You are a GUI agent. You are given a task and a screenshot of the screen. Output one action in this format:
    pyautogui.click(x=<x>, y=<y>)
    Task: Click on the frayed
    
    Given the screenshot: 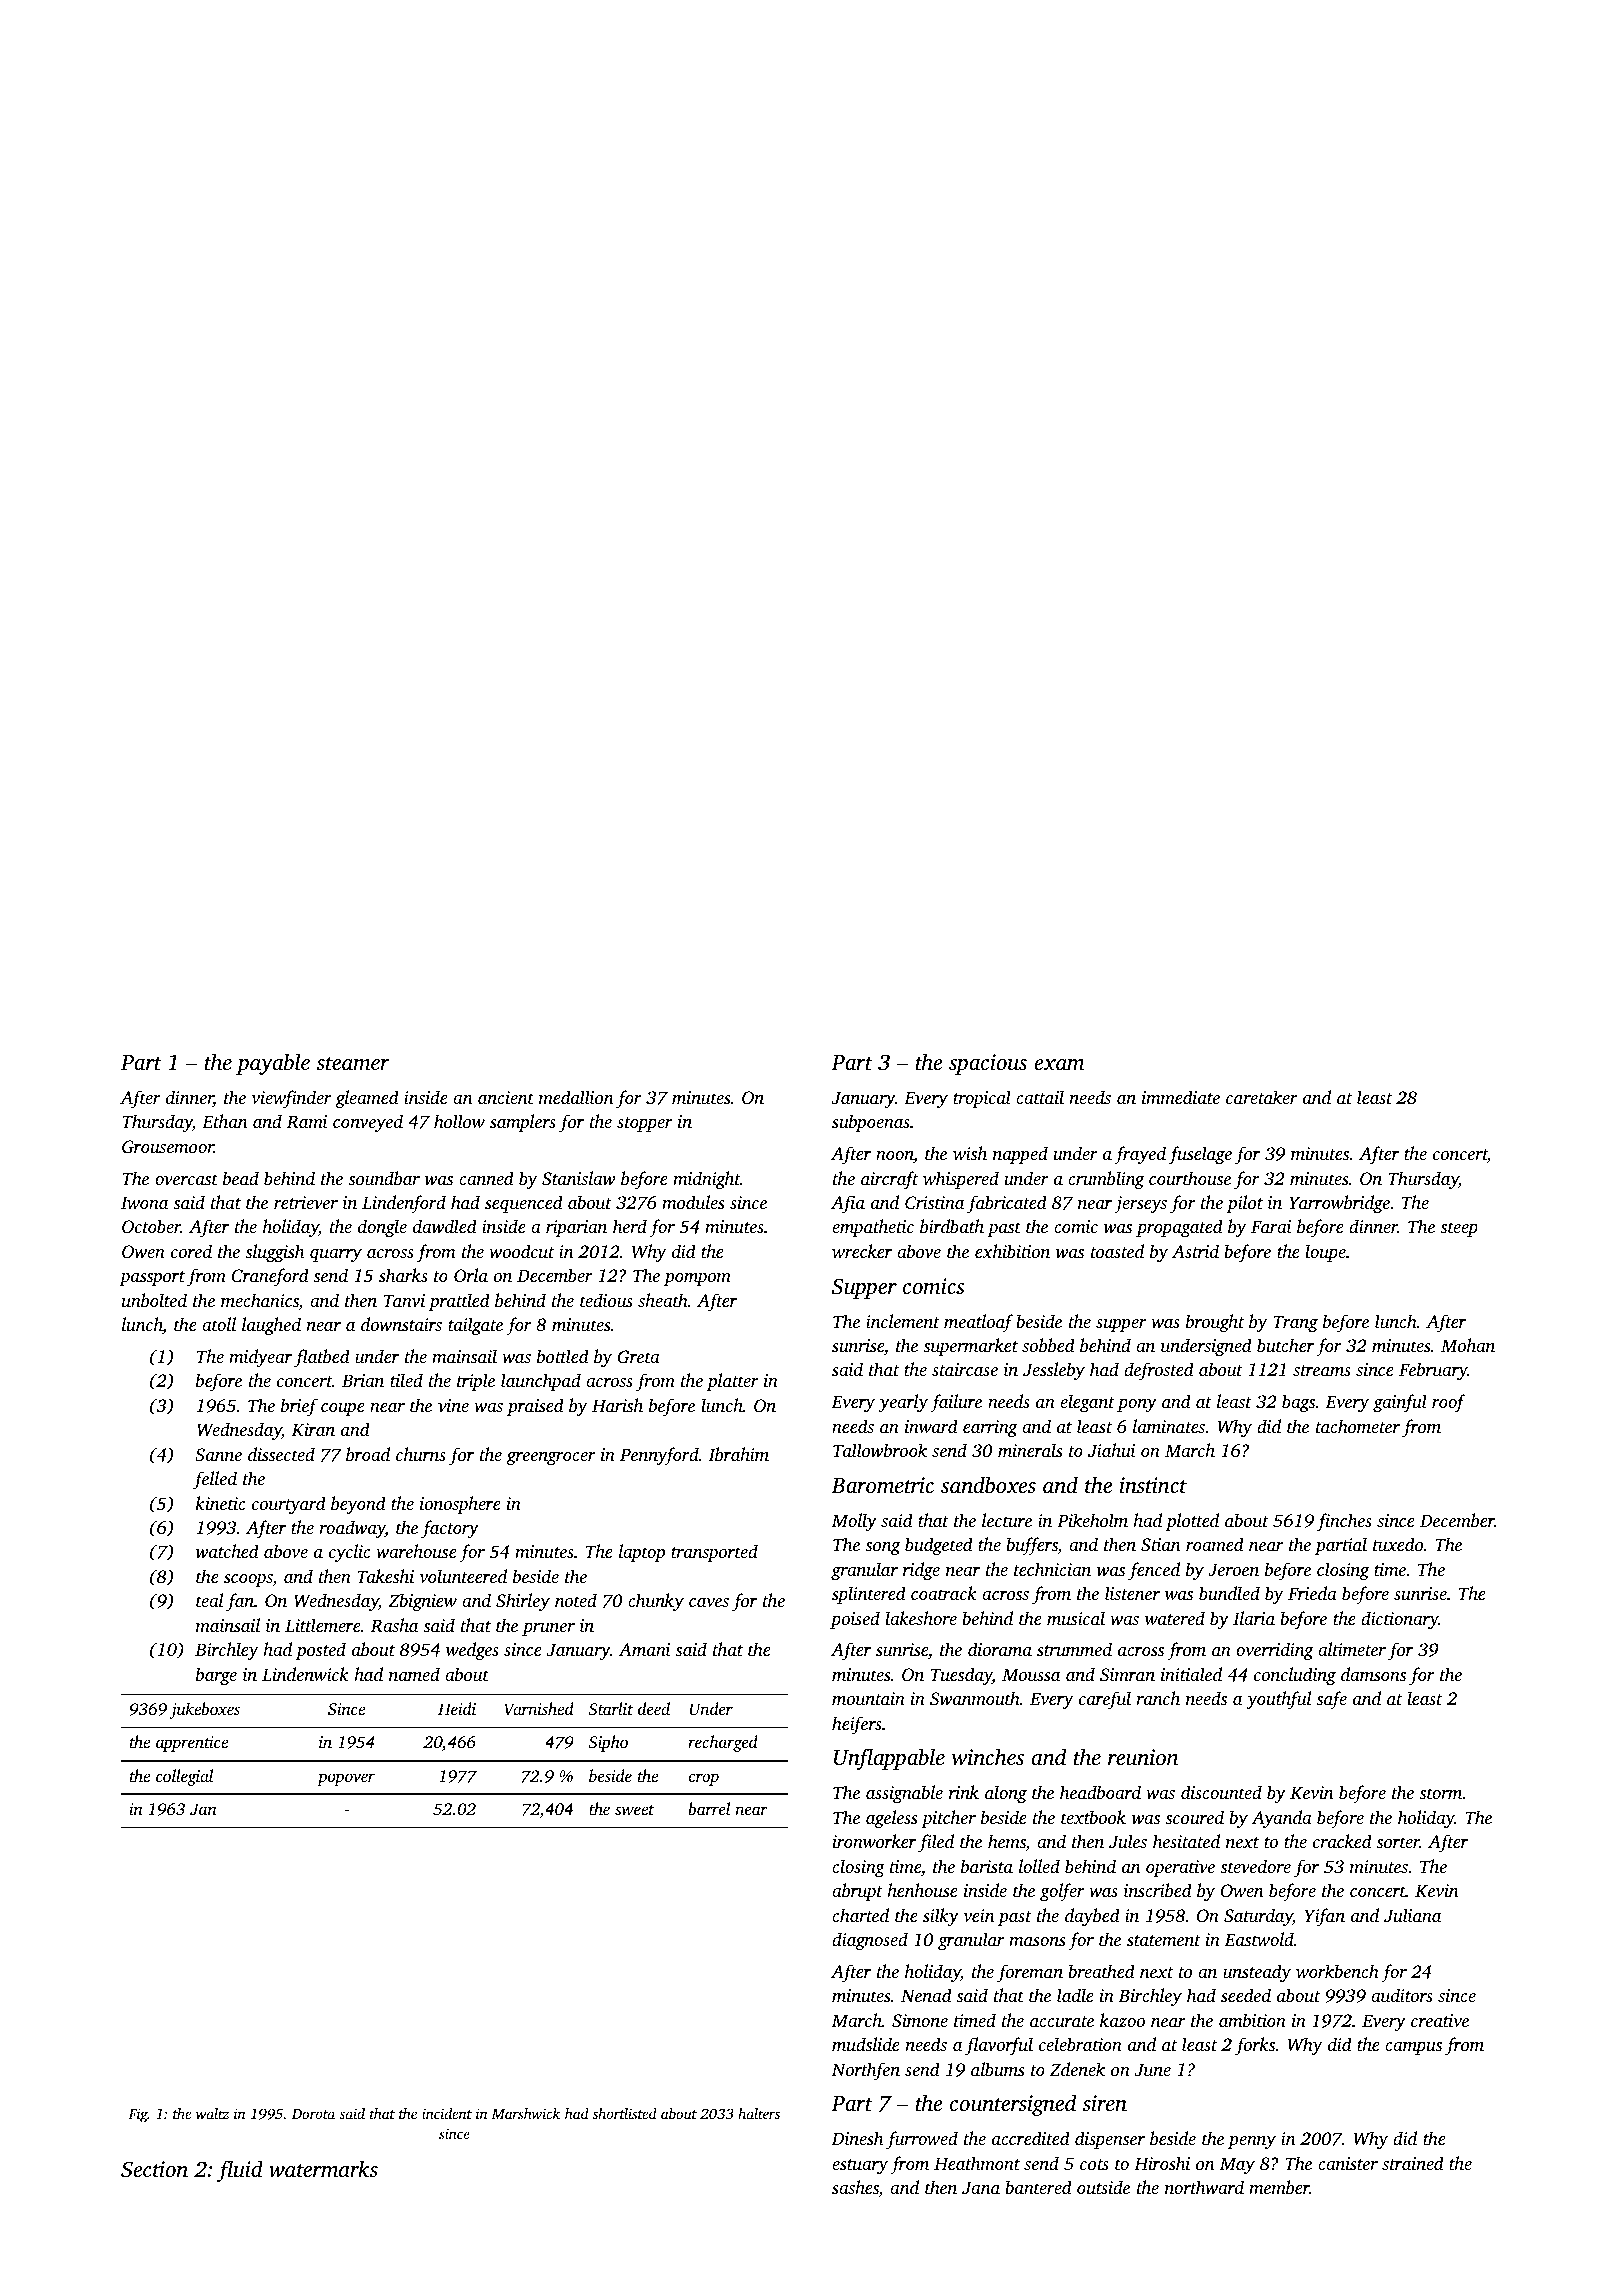 What is the action you would take?
    pyautogui.click(x=1140, y=1155)
